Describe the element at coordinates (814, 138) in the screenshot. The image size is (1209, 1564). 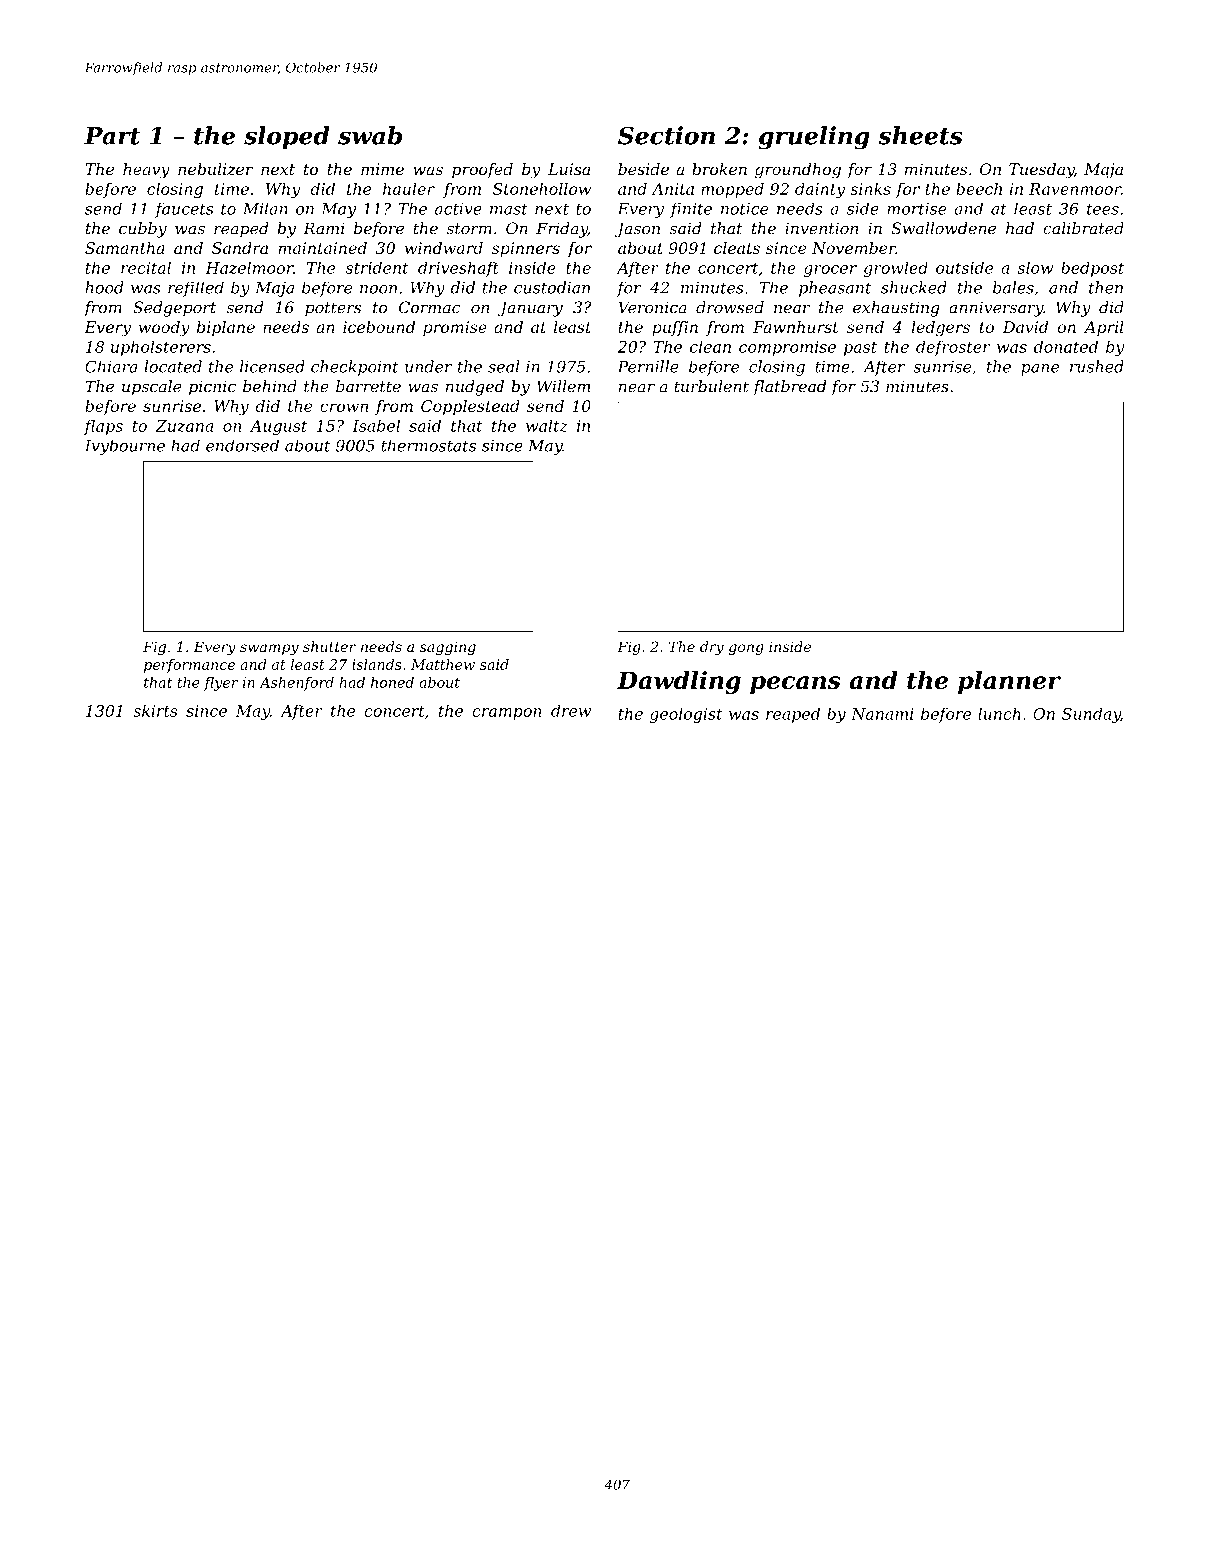
I see `grueling` at that location.
